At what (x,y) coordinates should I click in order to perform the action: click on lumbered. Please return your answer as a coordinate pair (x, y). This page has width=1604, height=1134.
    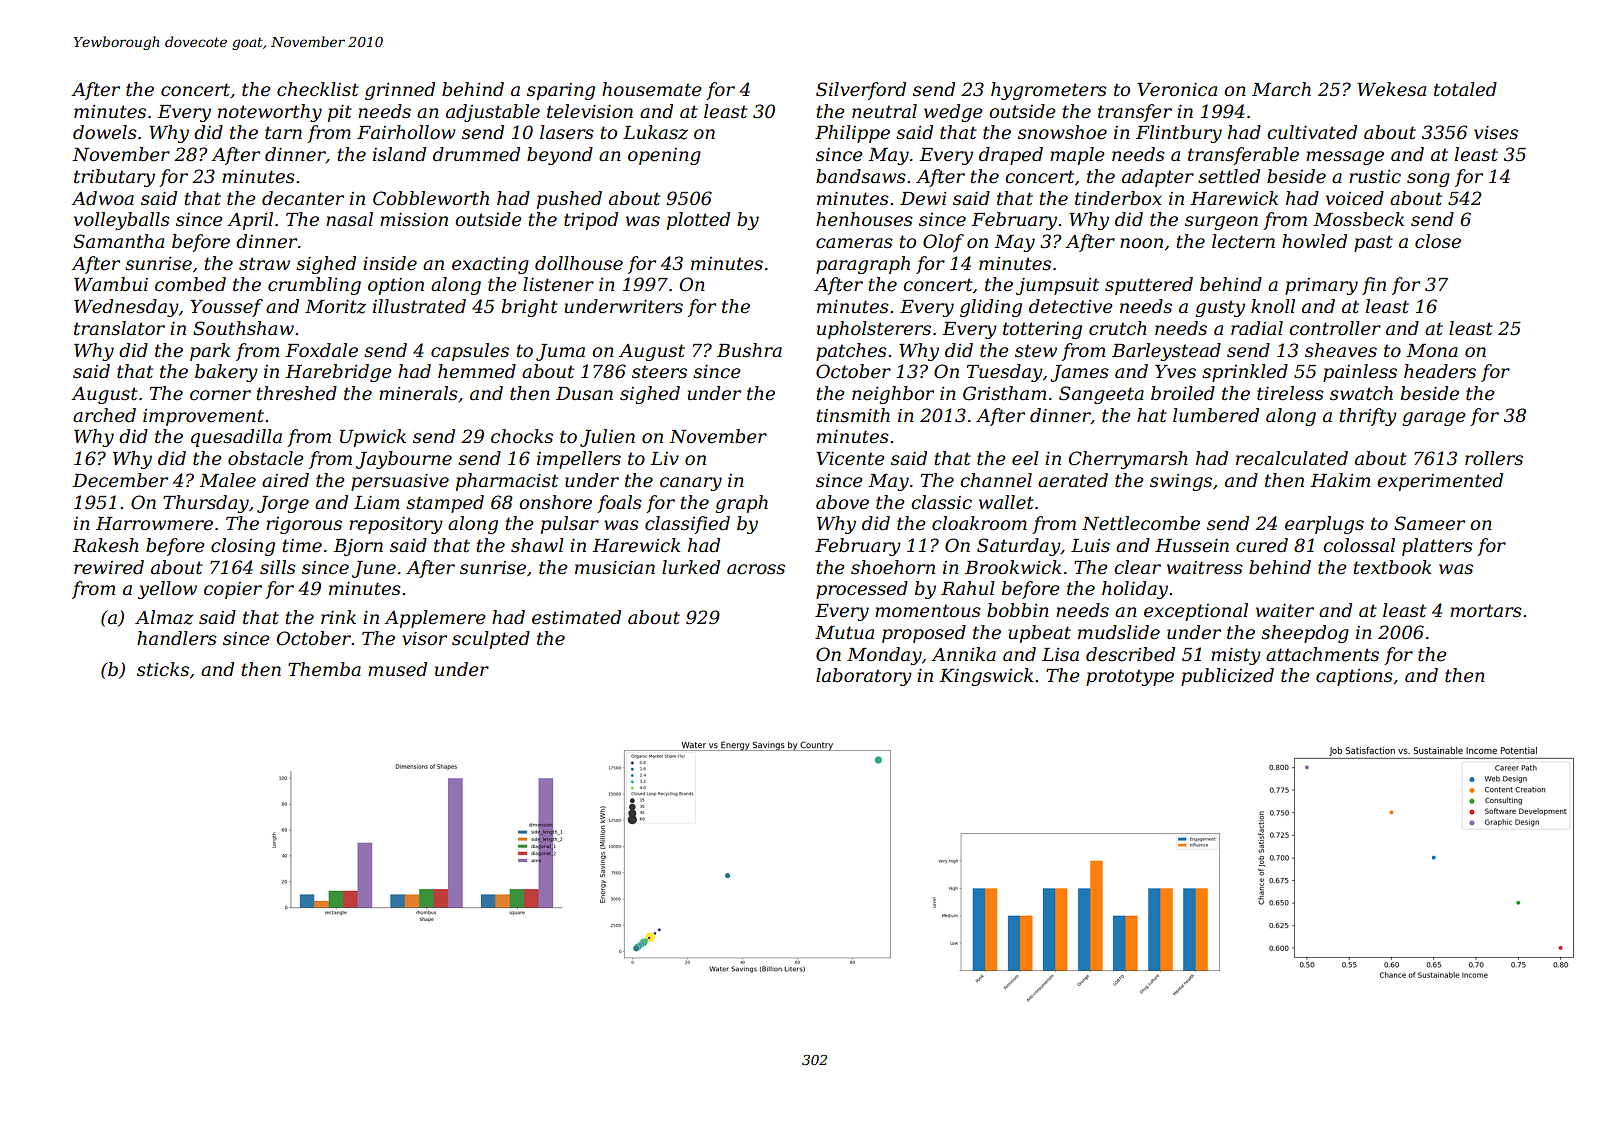
    Looking at the image, I should click on (1216, 415).
